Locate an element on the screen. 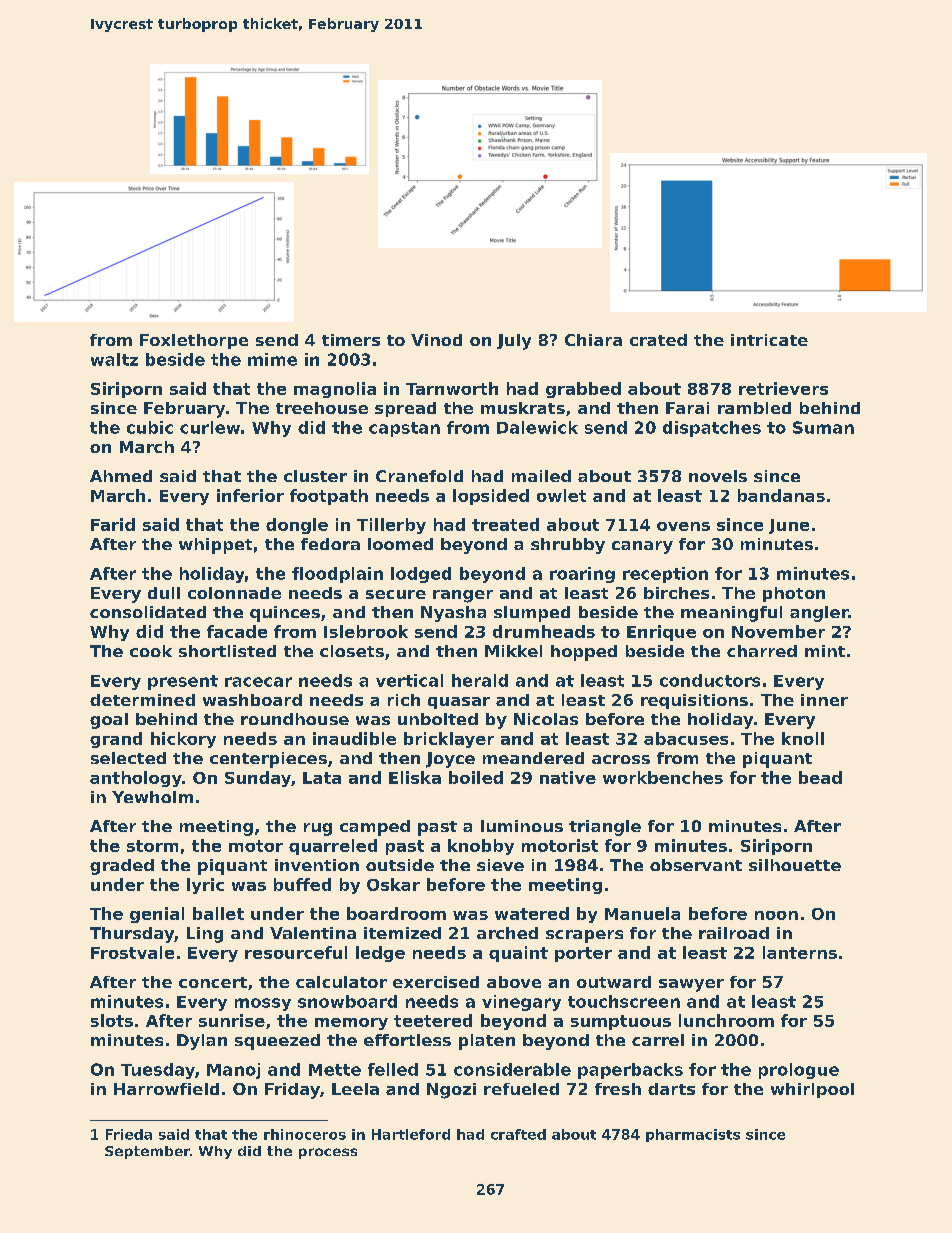  Chiara is located at coordinates (593, 340).
